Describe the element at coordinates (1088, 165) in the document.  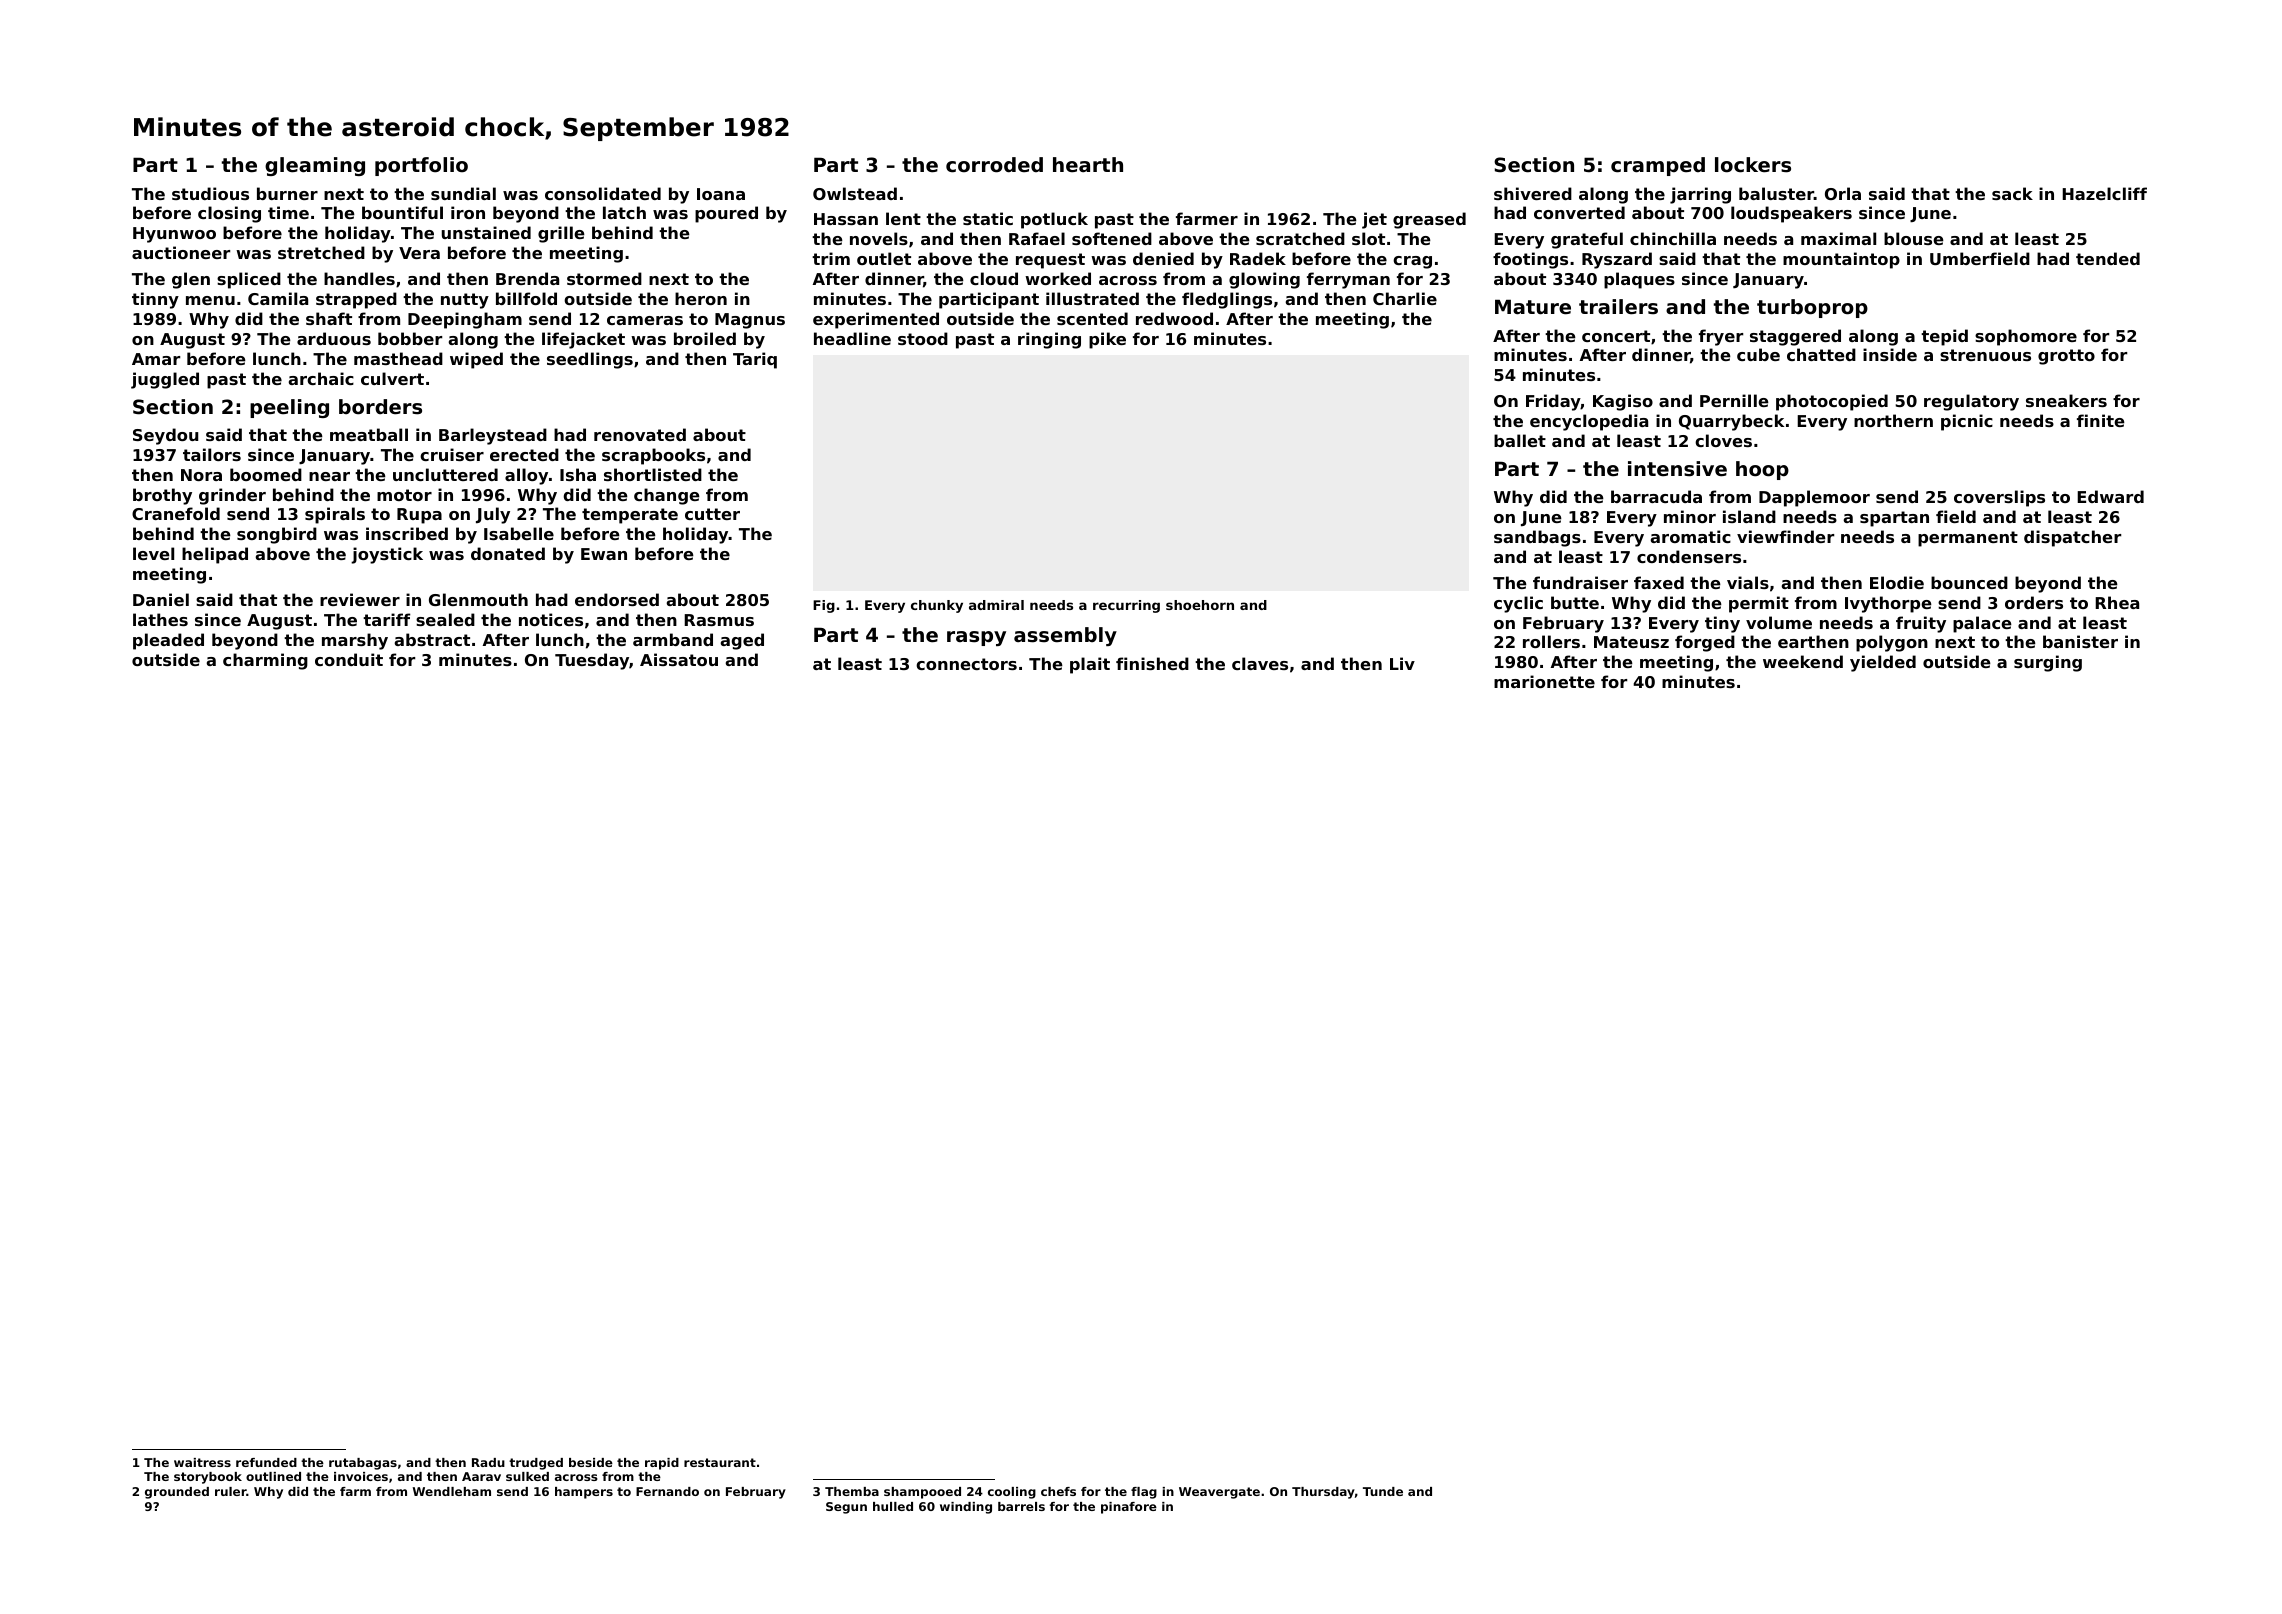
I see `hearth` at that location.
